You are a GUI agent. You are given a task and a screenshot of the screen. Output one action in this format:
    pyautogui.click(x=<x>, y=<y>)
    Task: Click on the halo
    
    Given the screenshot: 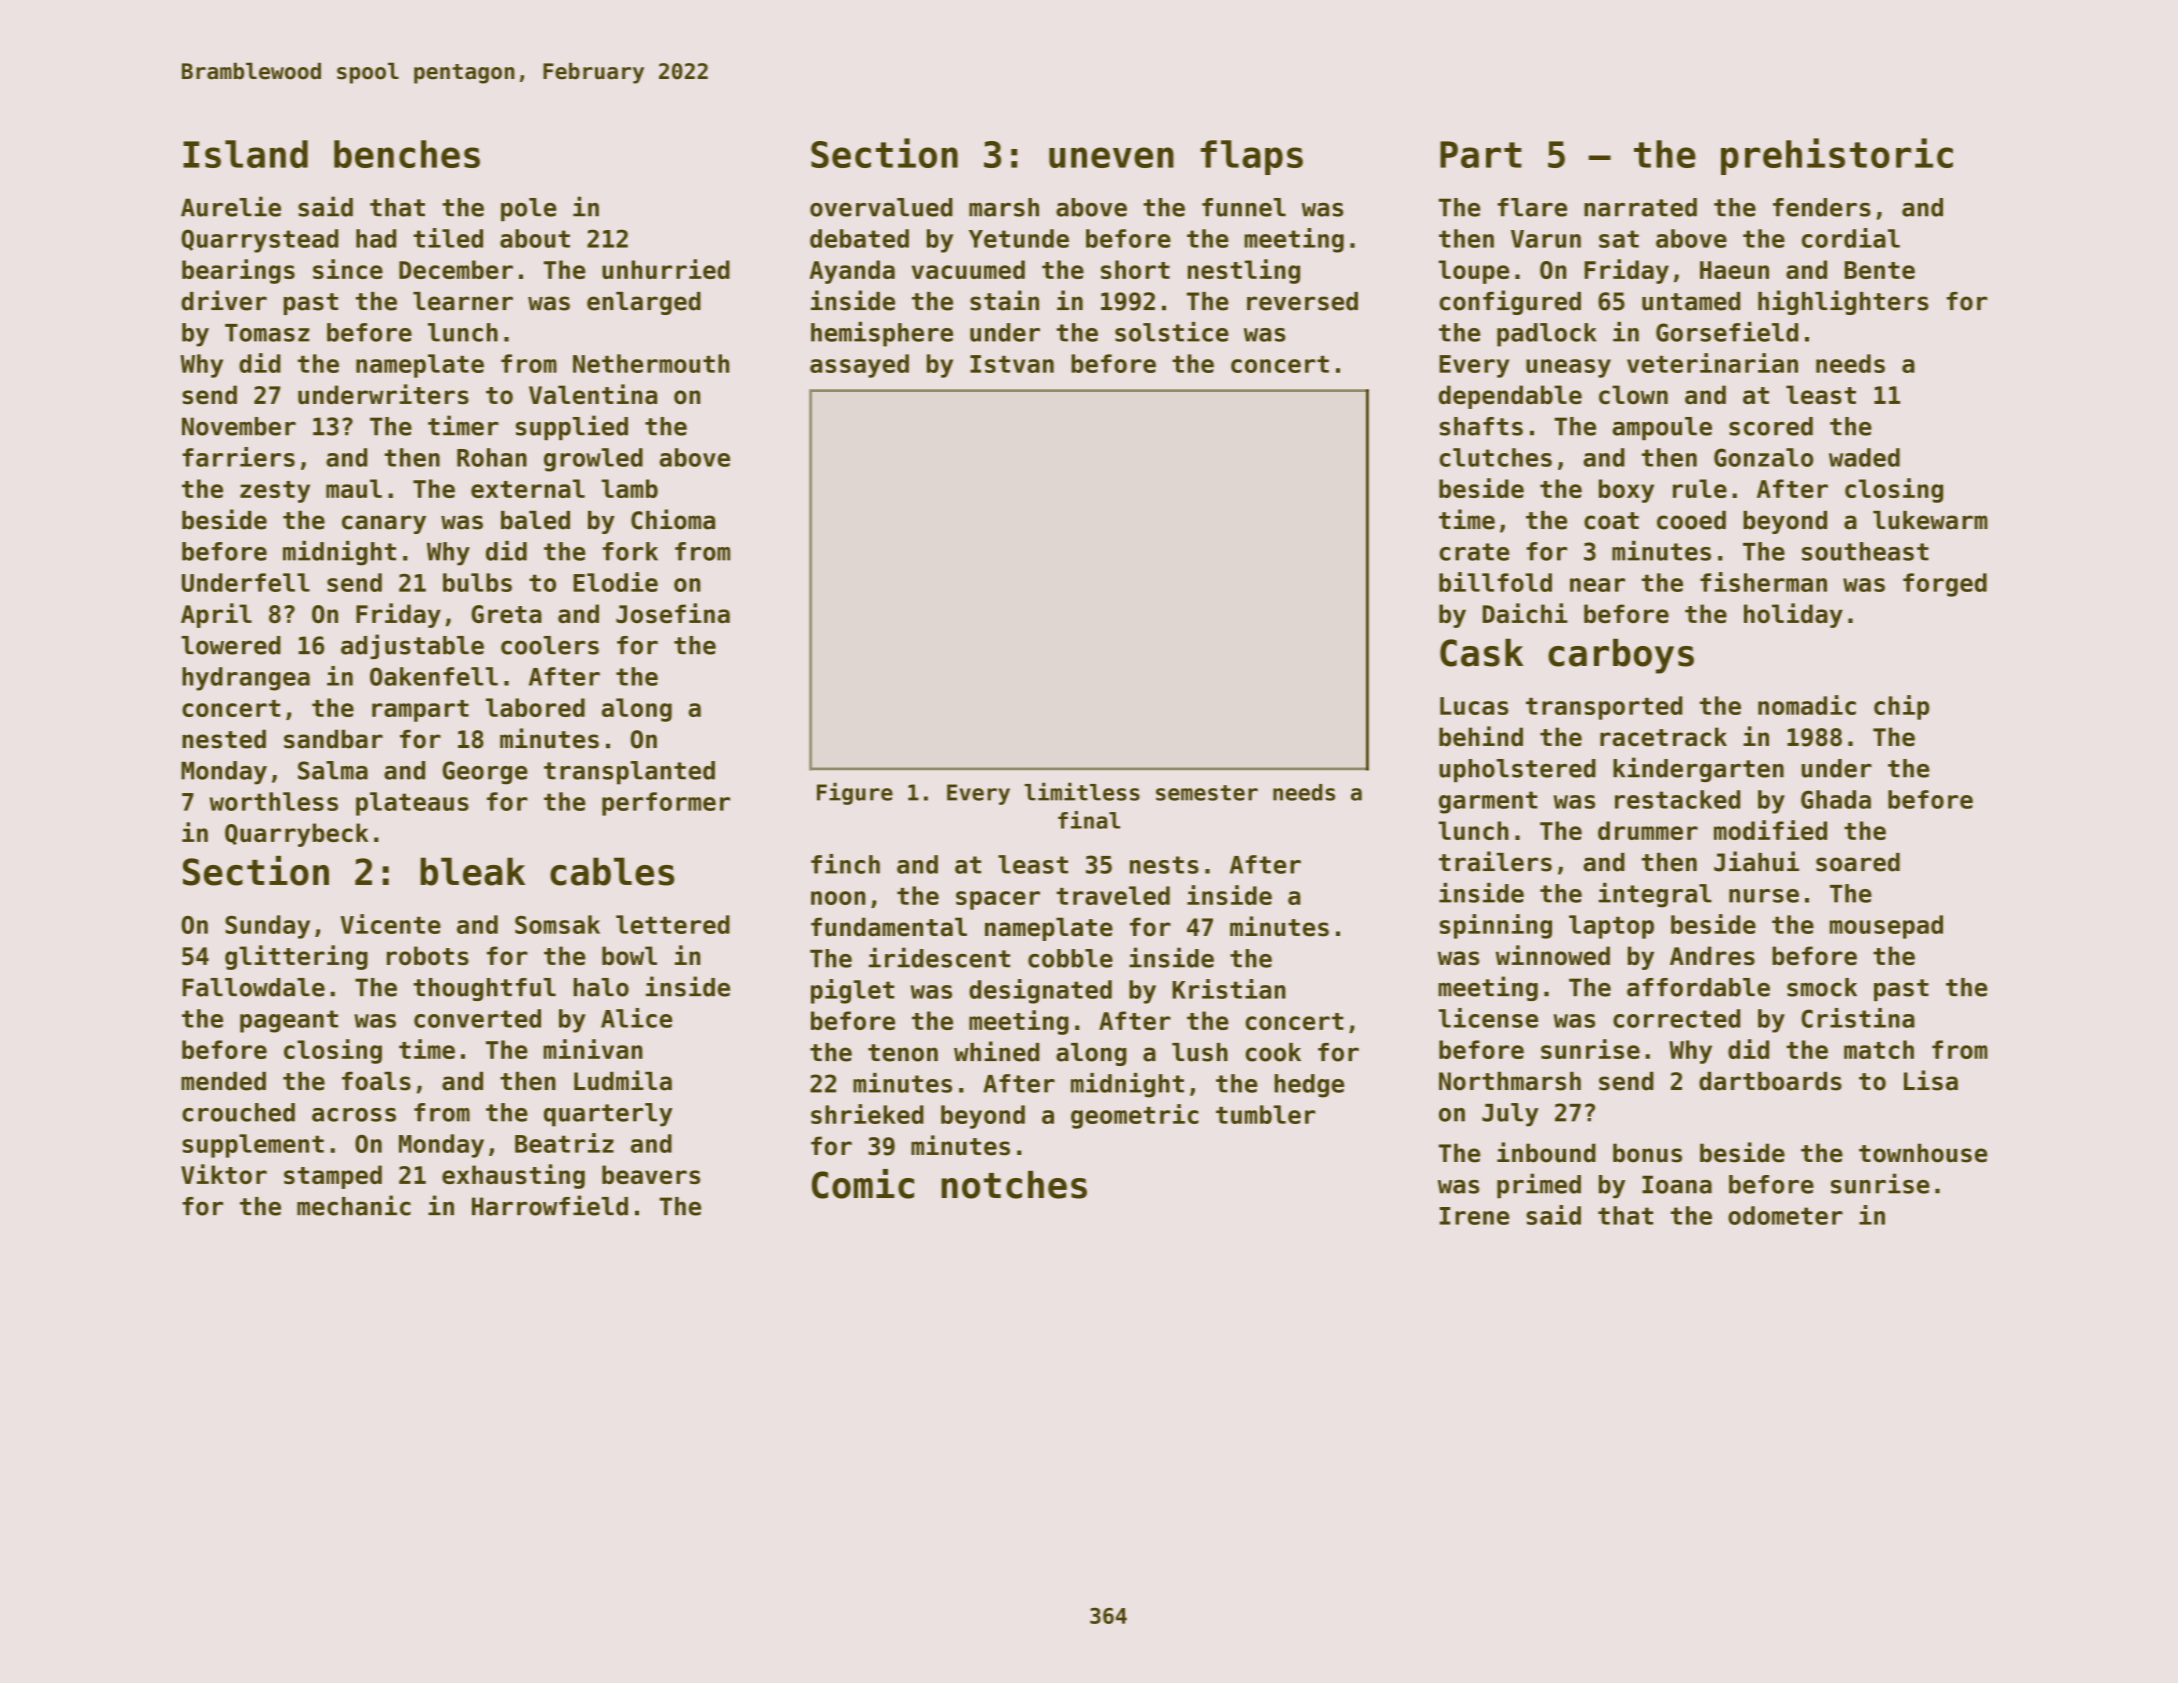 What is the action you would take?
    pyautogui.click(x=601, y=987)
